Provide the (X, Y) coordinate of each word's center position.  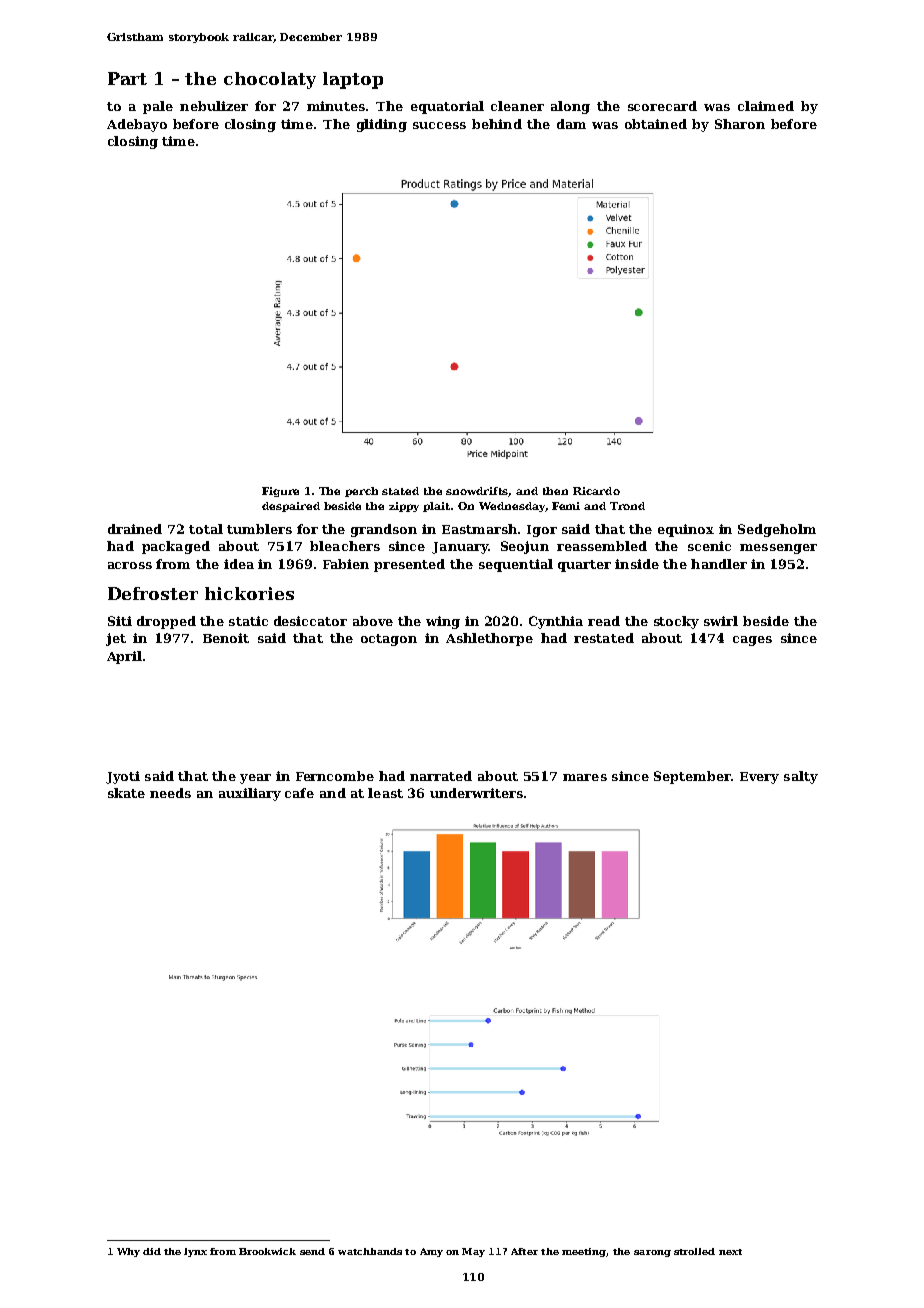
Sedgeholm (777, 530)
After (524, 1251)
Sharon (740, 124)
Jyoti (123, 777)
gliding (382, 125)
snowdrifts (477, 492)
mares (585, 777)
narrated (441, 776)
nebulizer (214, 106)
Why (128, 1252)
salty (801, 777)
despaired (291, 507)
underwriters (476, 793)
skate (126, 793)
